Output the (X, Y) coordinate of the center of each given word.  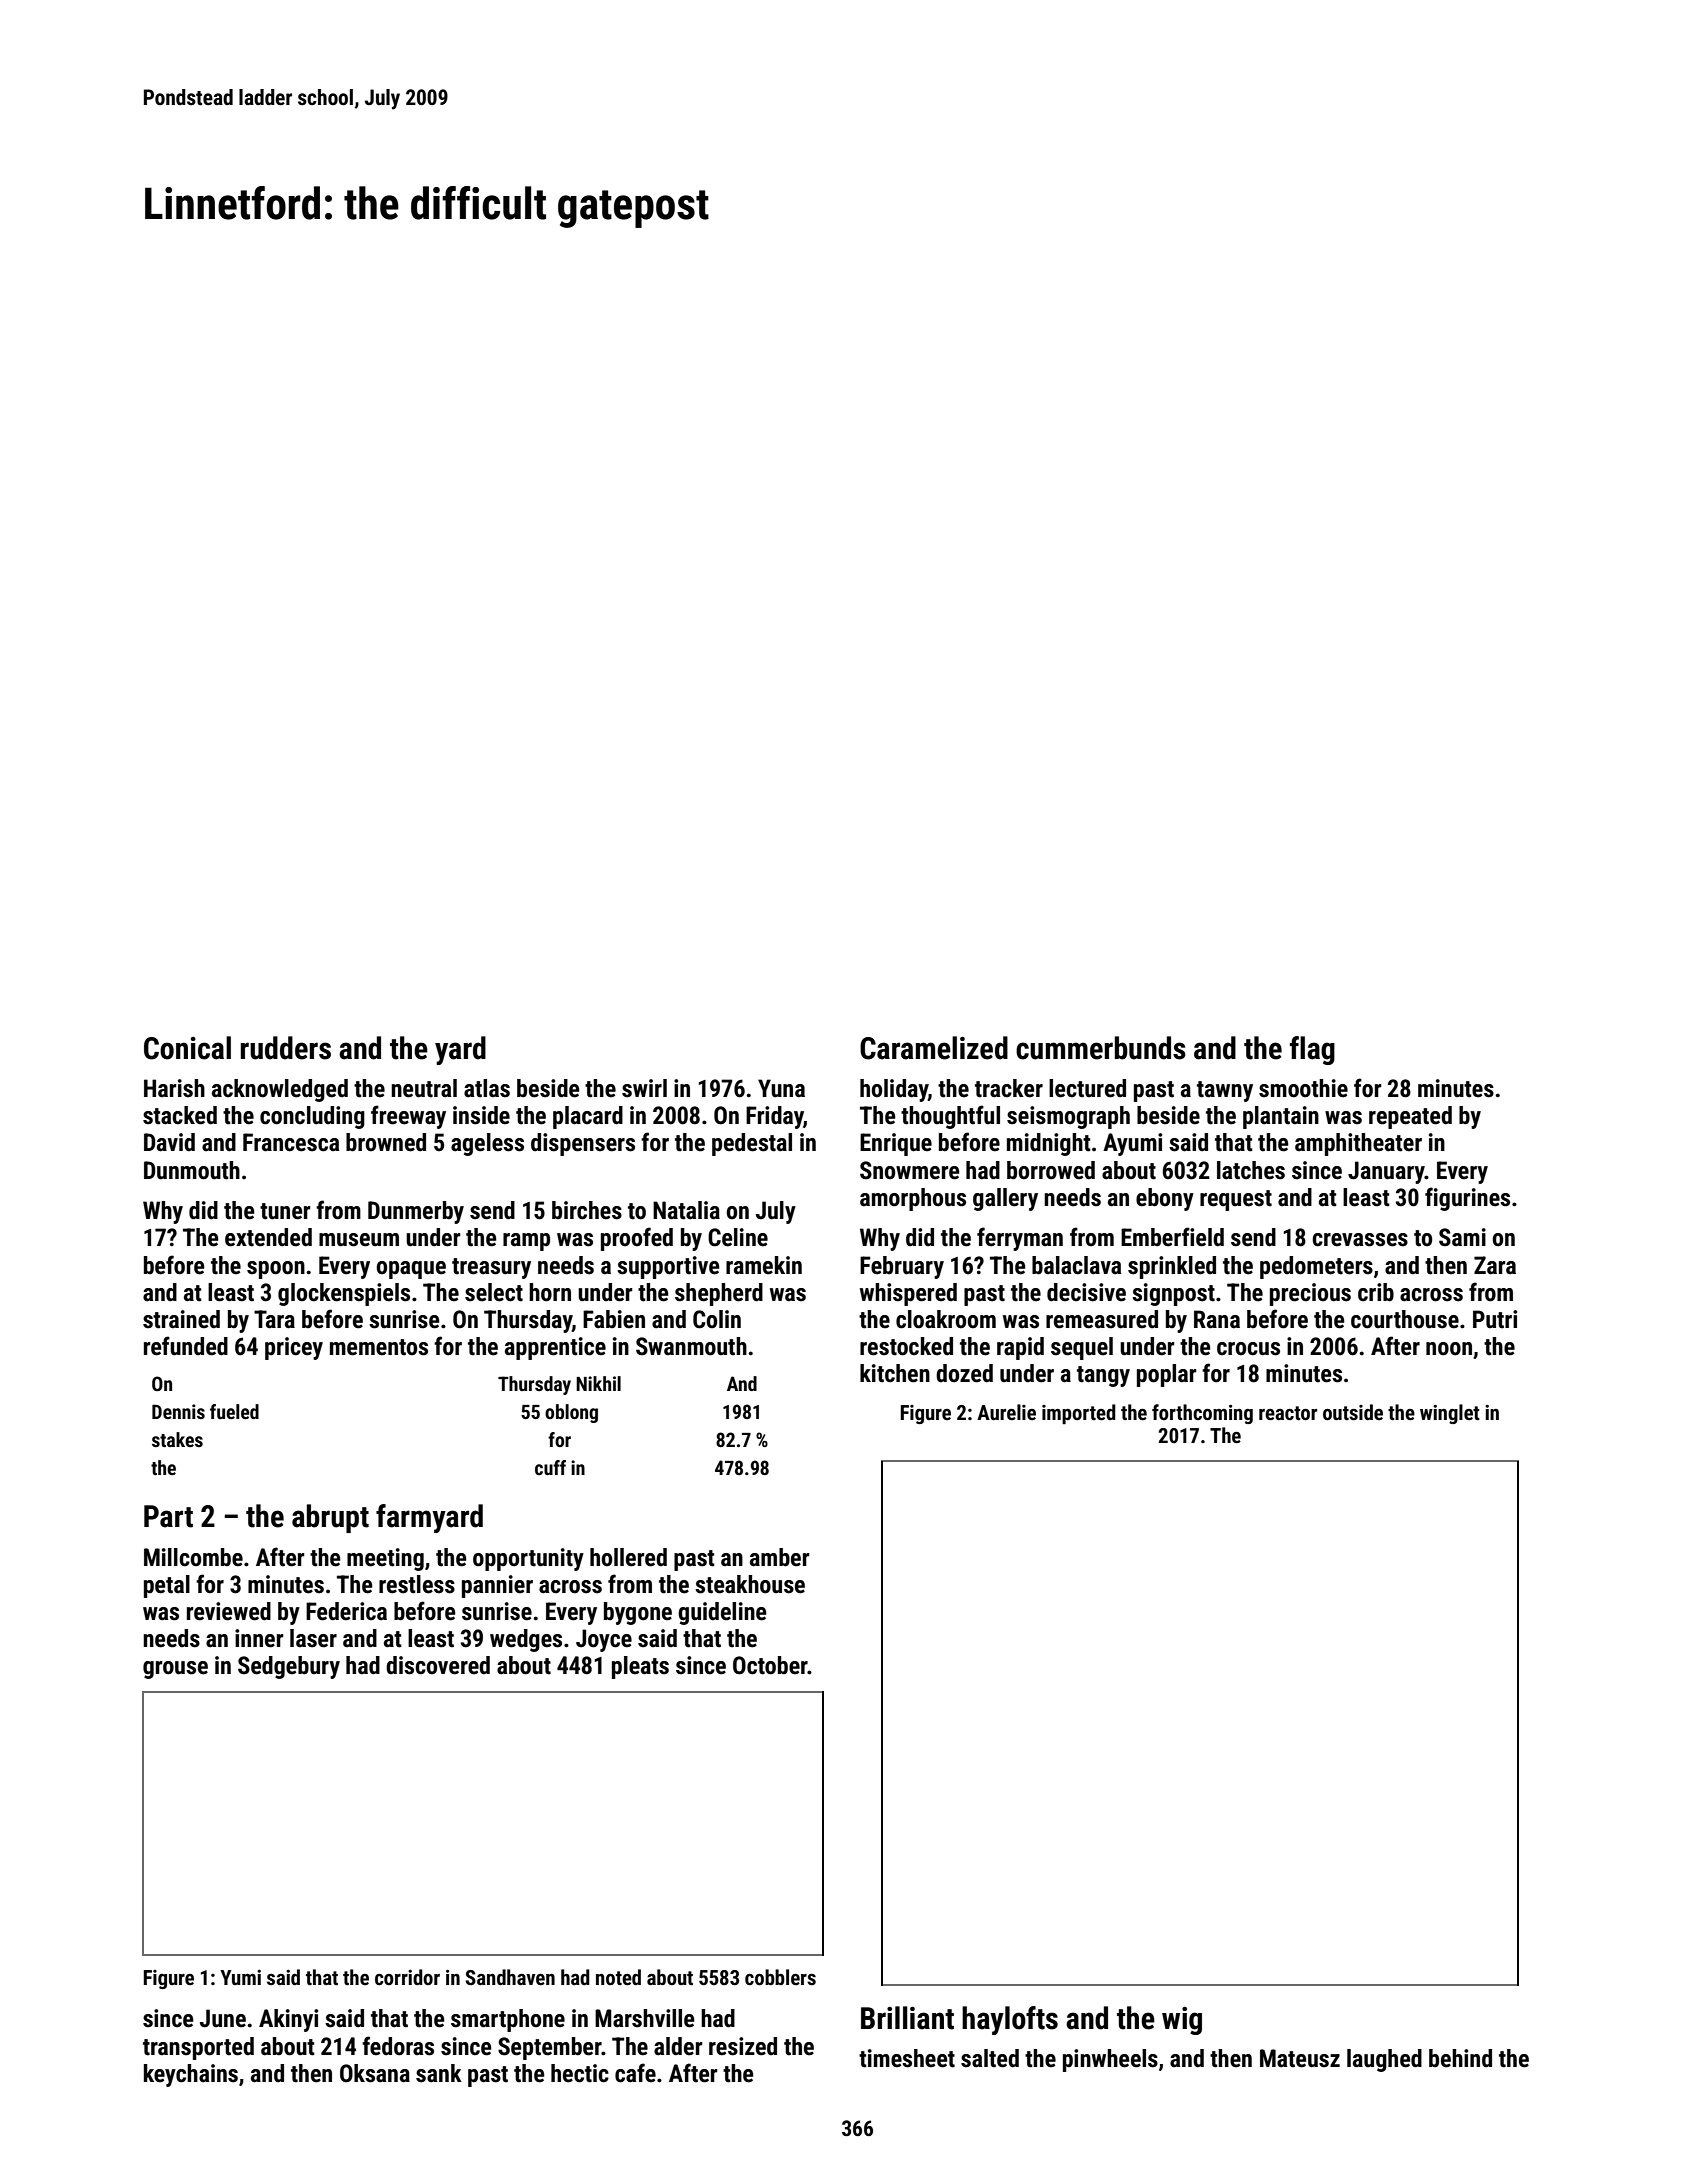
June (223, 2018)
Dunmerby (416, 1212)
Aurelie (1006, 1412)
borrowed (1051, 1170)
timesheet (907, 2058)
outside (1353, 1412)
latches (1251, 1170)
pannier (497, 1586)
